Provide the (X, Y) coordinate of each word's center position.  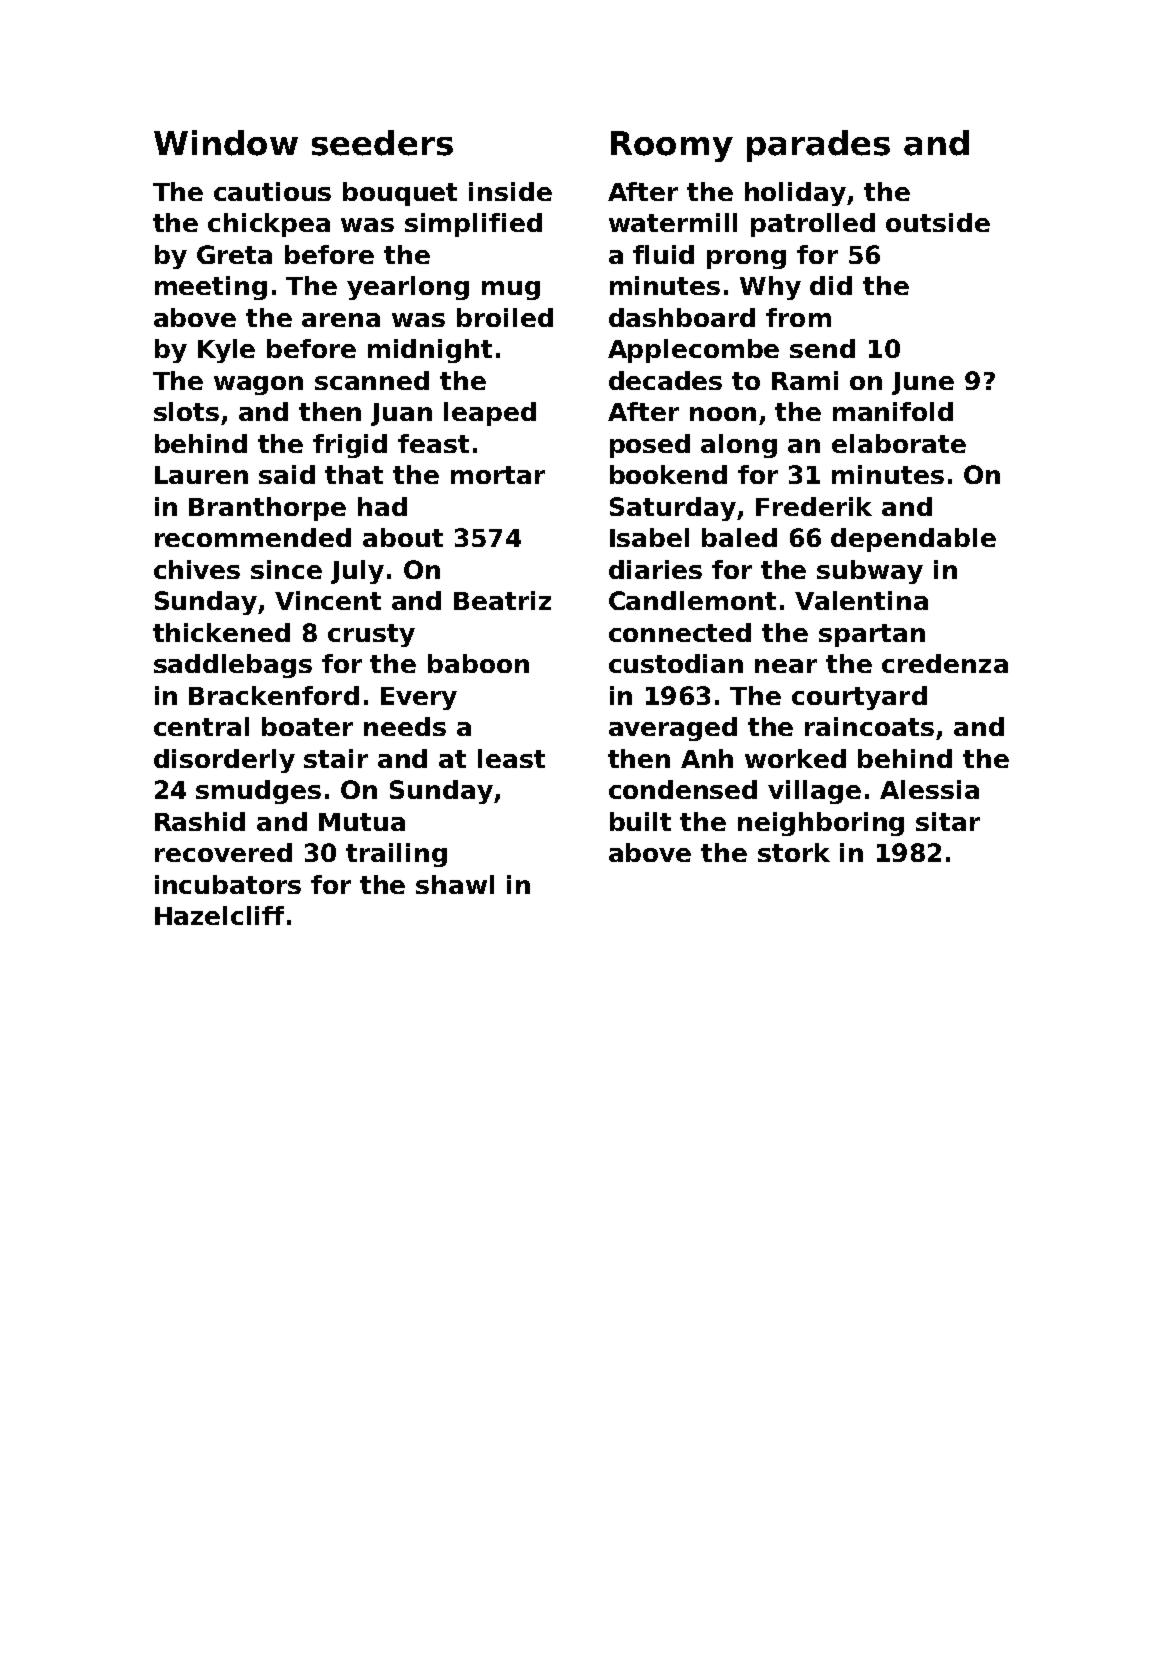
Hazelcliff (219, 915)
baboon (478, 663)
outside (938, 222)
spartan (872, 635)
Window (226, 143)
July (357, 572)
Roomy (672, 146)
